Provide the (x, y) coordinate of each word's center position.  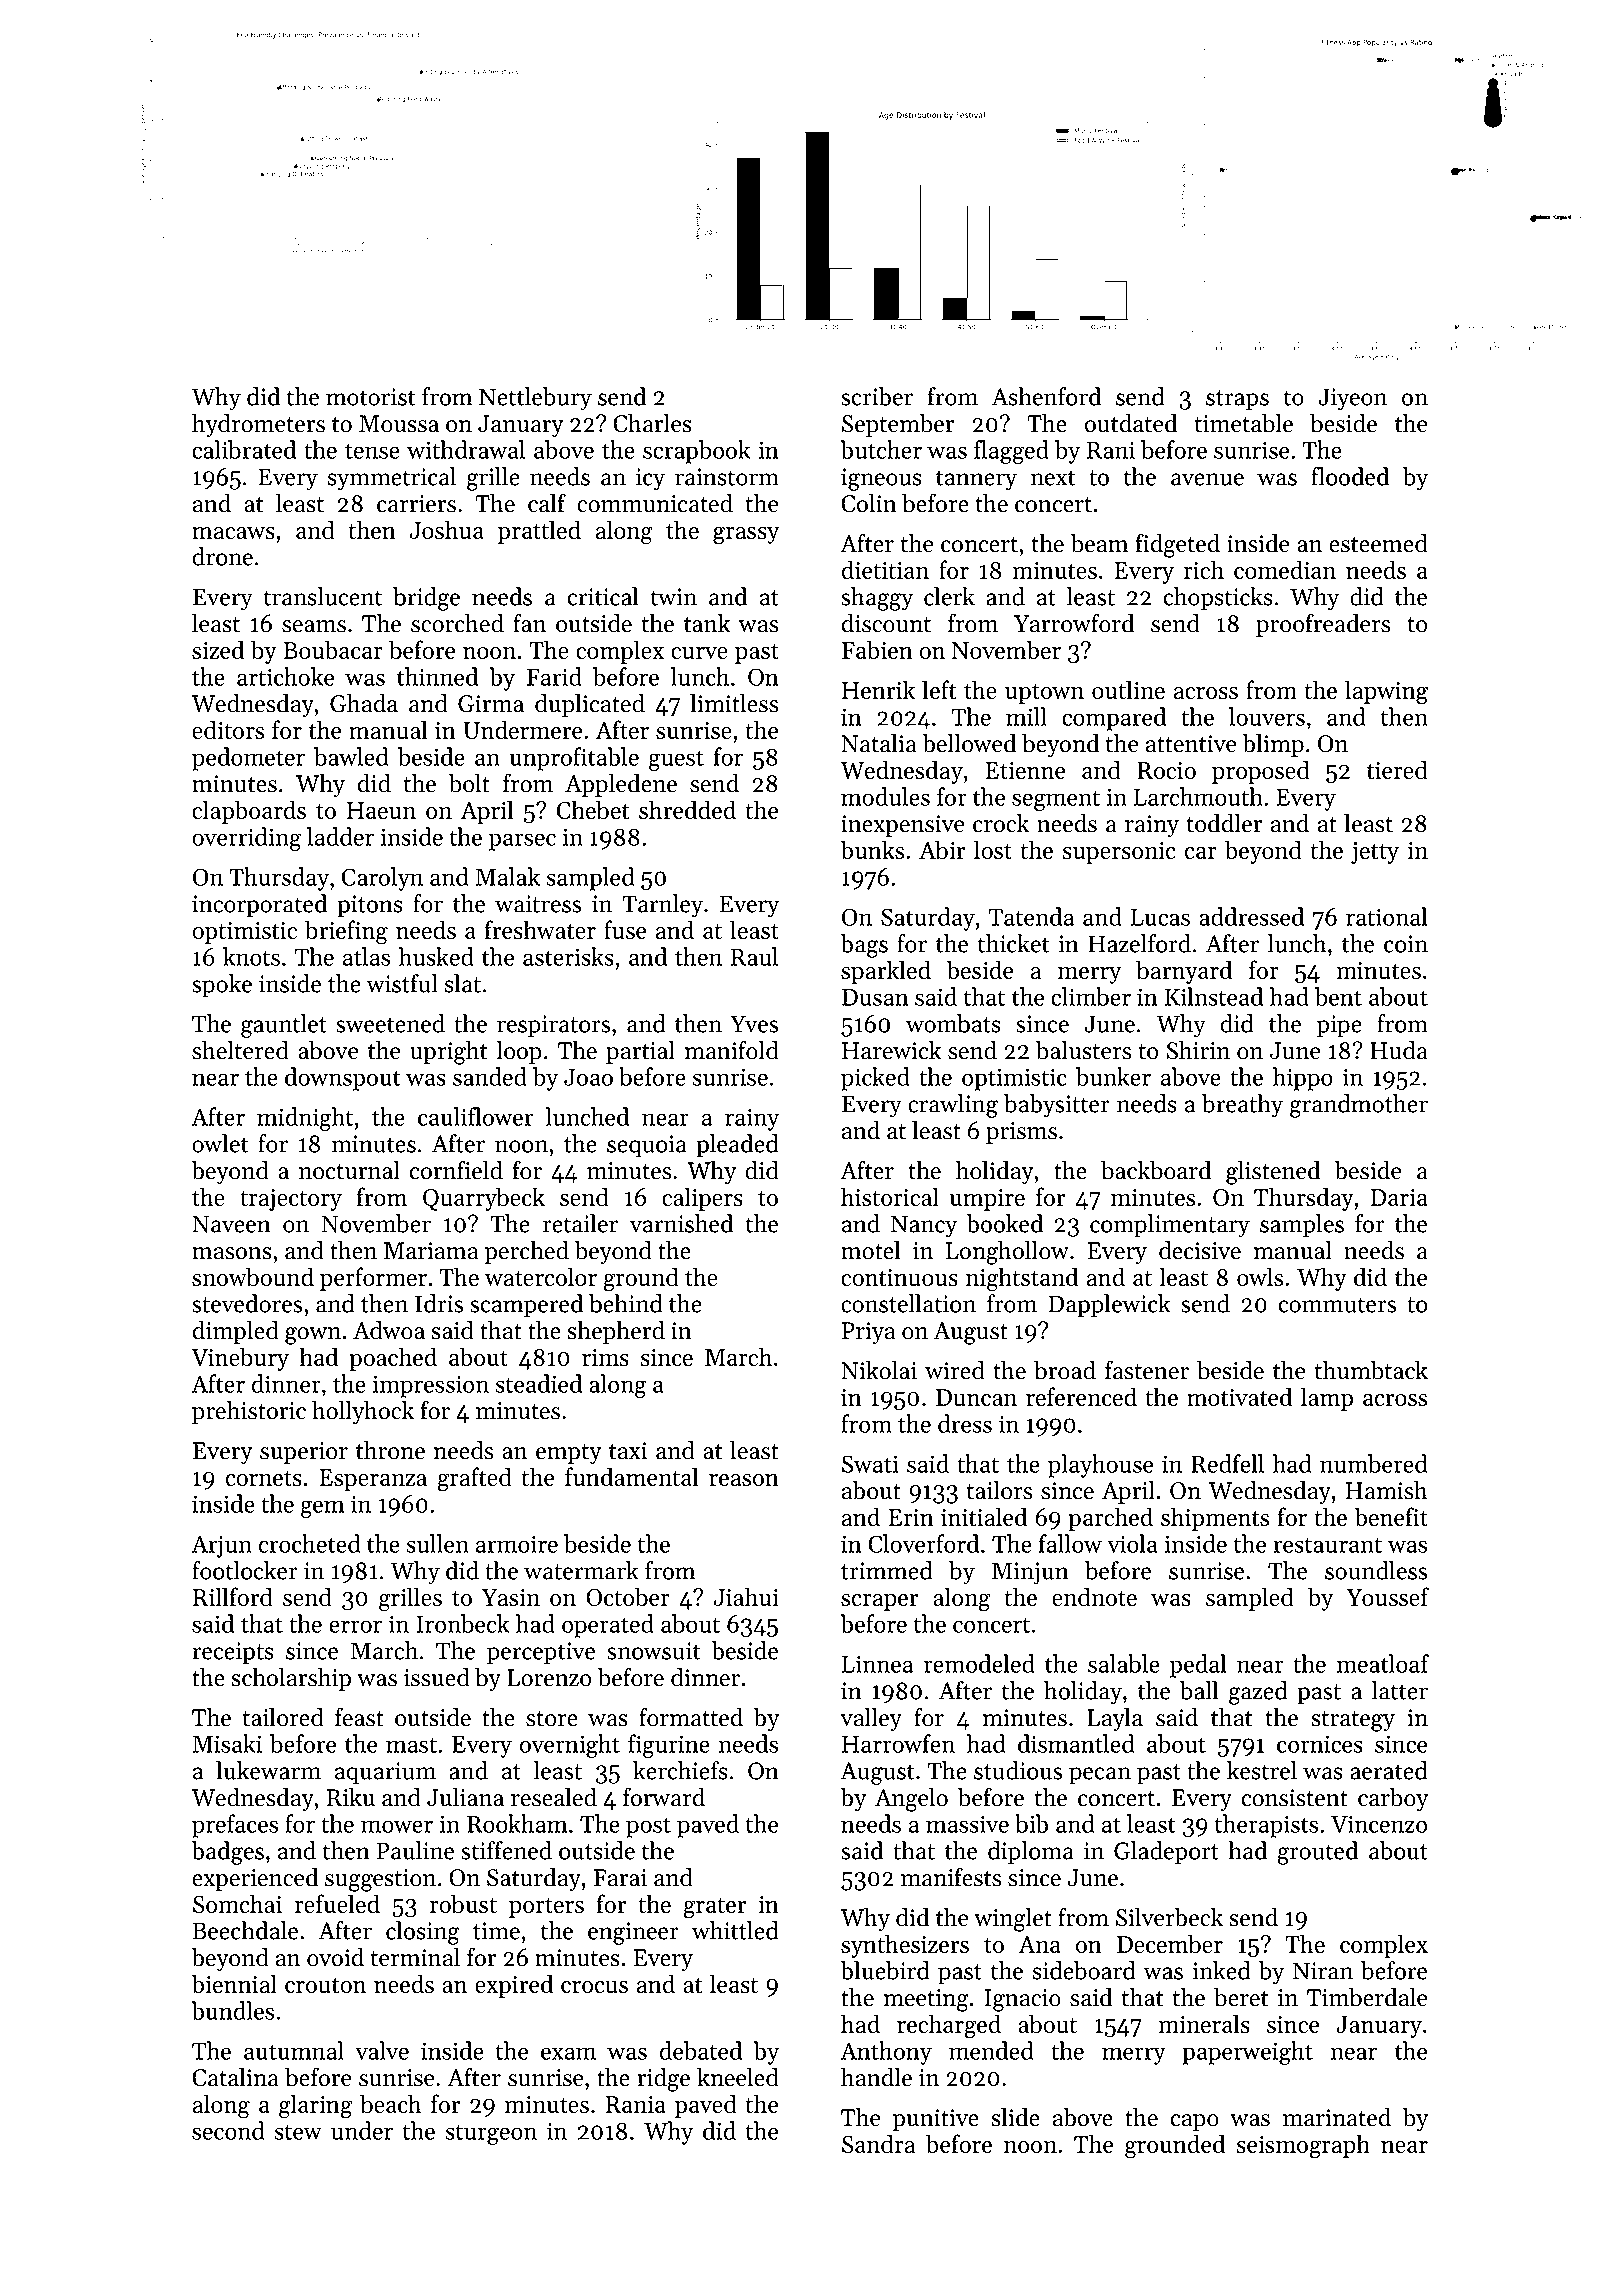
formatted (691, 1717)
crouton (325, 1985)
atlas (366, 956)
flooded (1350, 476)
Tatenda (1031, 916)
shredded (687, 809)
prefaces (235, 1826)
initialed (984, 1516)
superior (304, 1453)
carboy (1393, 1799)
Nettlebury (535, 399)
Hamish (1387, 1490)
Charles (652, 423)
